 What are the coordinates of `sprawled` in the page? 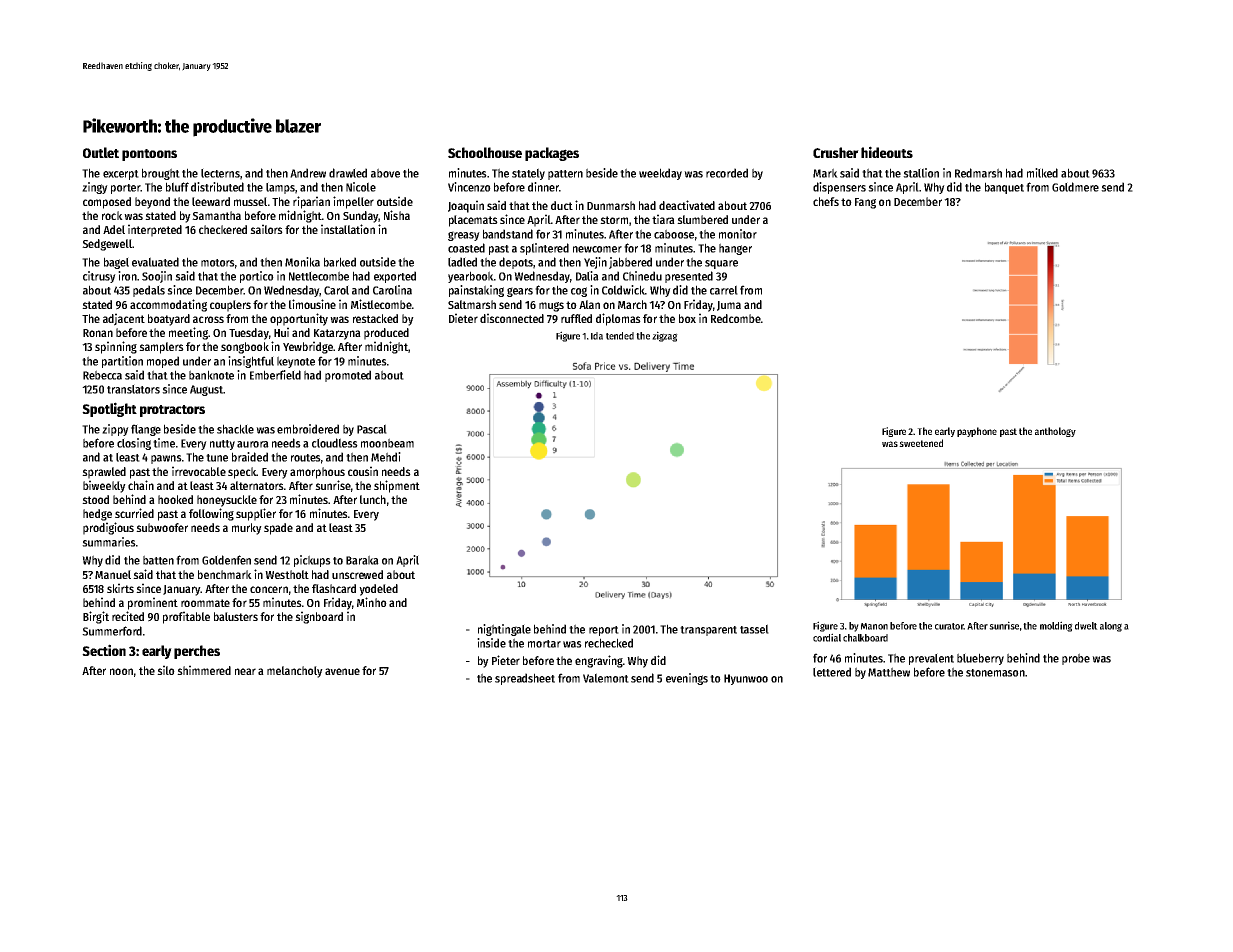 It's located at (104, 473).
